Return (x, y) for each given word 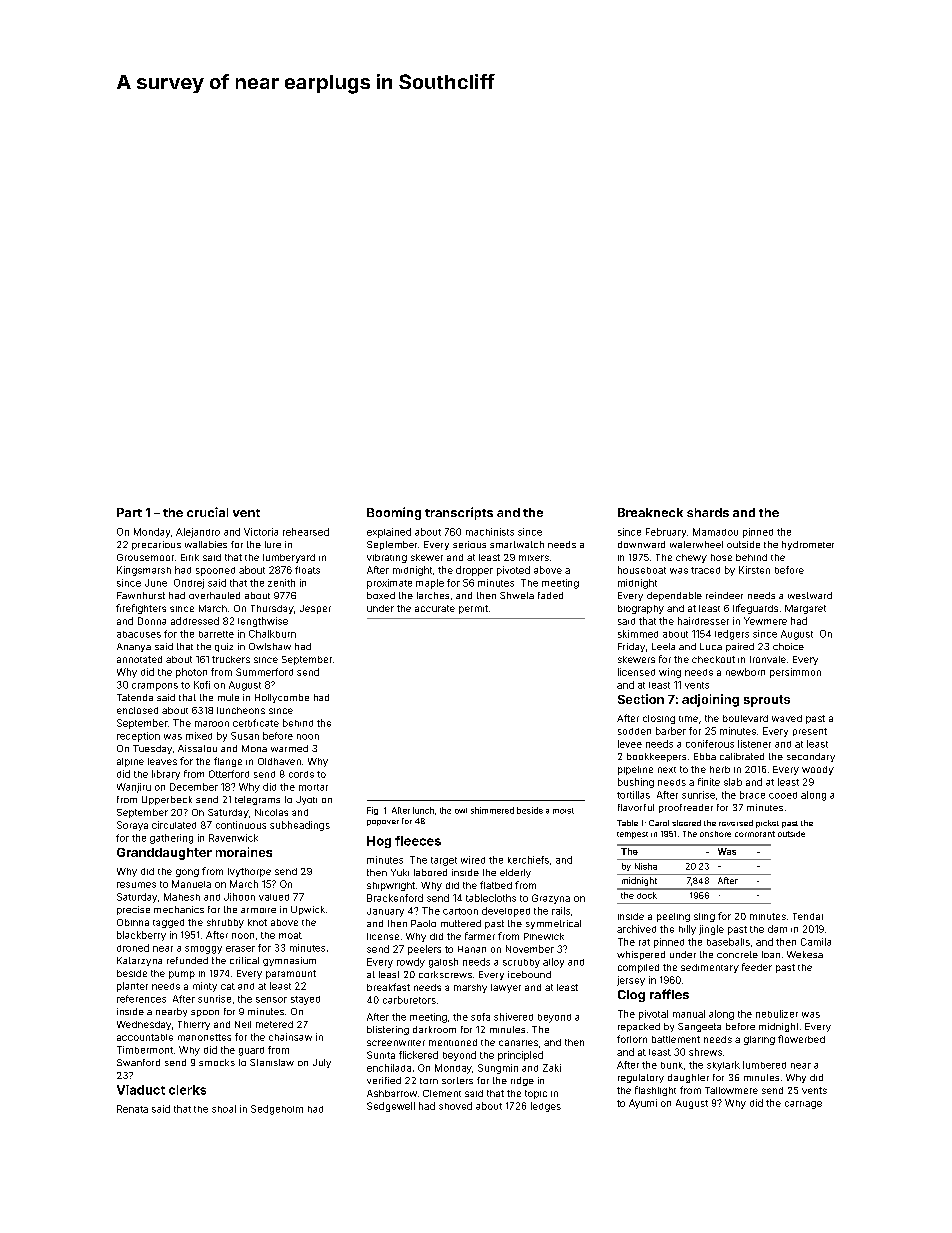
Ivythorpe (249, 872)
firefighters (141, 609)
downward (641, 544)
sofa (480, 1017)
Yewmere (765, 621)
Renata (132, 1109)
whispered (641, 955)
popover (383, 823)
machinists (490, 532)
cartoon (460, 911)
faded (550, 595)
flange (228, 762)
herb (720, 769)
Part (129, 512)
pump (182, 975)
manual (689, 1014)
